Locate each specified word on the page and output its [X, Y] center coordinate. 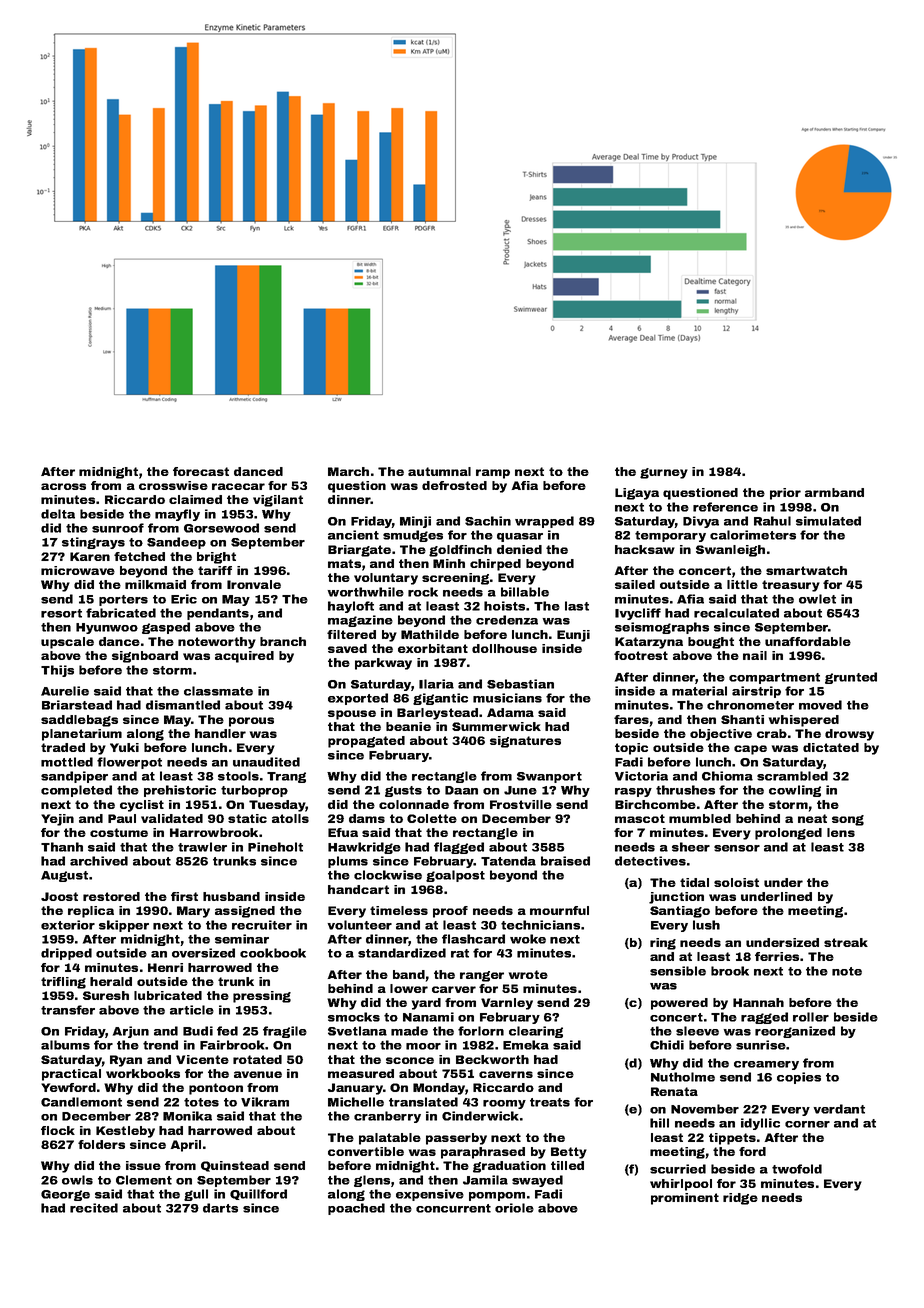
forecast [201, 471]
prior [785, 494]
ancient [353, 535]
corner [807, 1124]
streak [846, 942]
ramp [493, 474]
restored [111, 896]
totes [201, 1102]
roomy [504, 1104]
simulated [828, 521]
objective [721, 735]
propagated [366, 742]
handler [220, 733]
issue [143, 1165]
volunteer [359, 925]
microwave [78, 570]
